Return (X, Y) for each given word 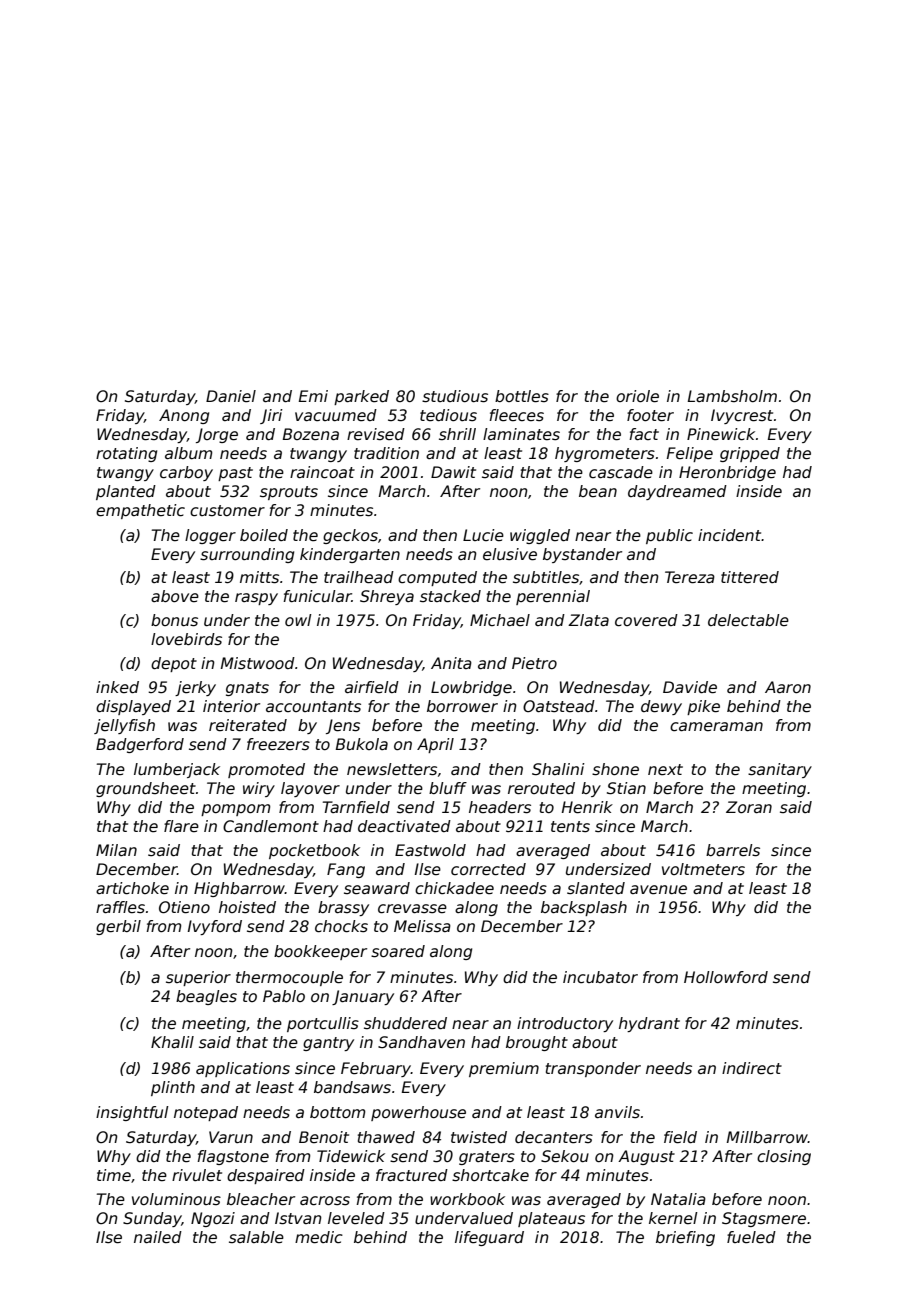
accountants (313, 707)
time (114, 1175)
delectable (748, 620)
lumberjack (177, 770)
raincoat (322, 472)
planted (126, 492)
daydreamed (677, 492)
